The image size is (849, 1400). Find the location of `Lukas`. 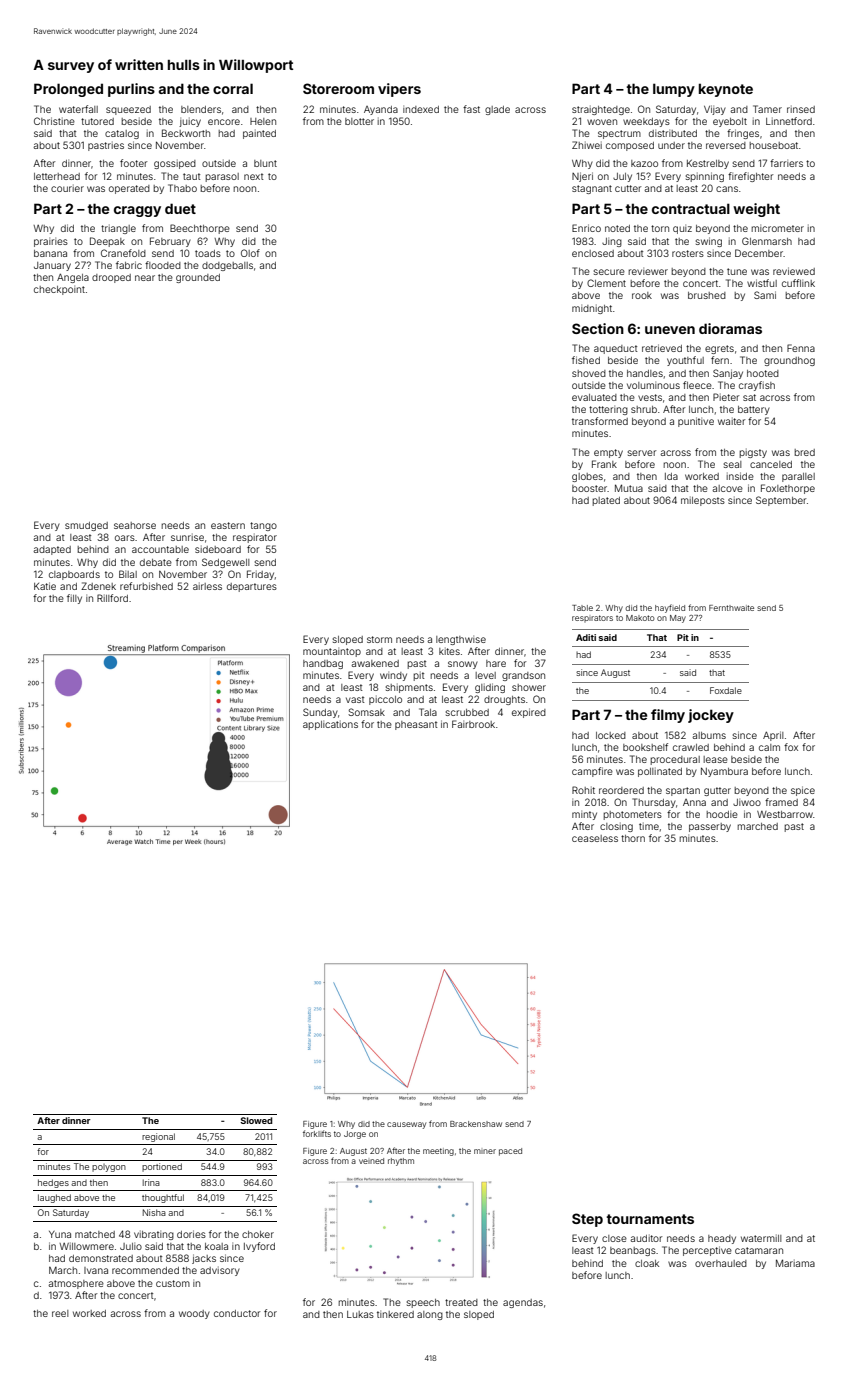

Lukas is located at coordinates (360, 1314).
